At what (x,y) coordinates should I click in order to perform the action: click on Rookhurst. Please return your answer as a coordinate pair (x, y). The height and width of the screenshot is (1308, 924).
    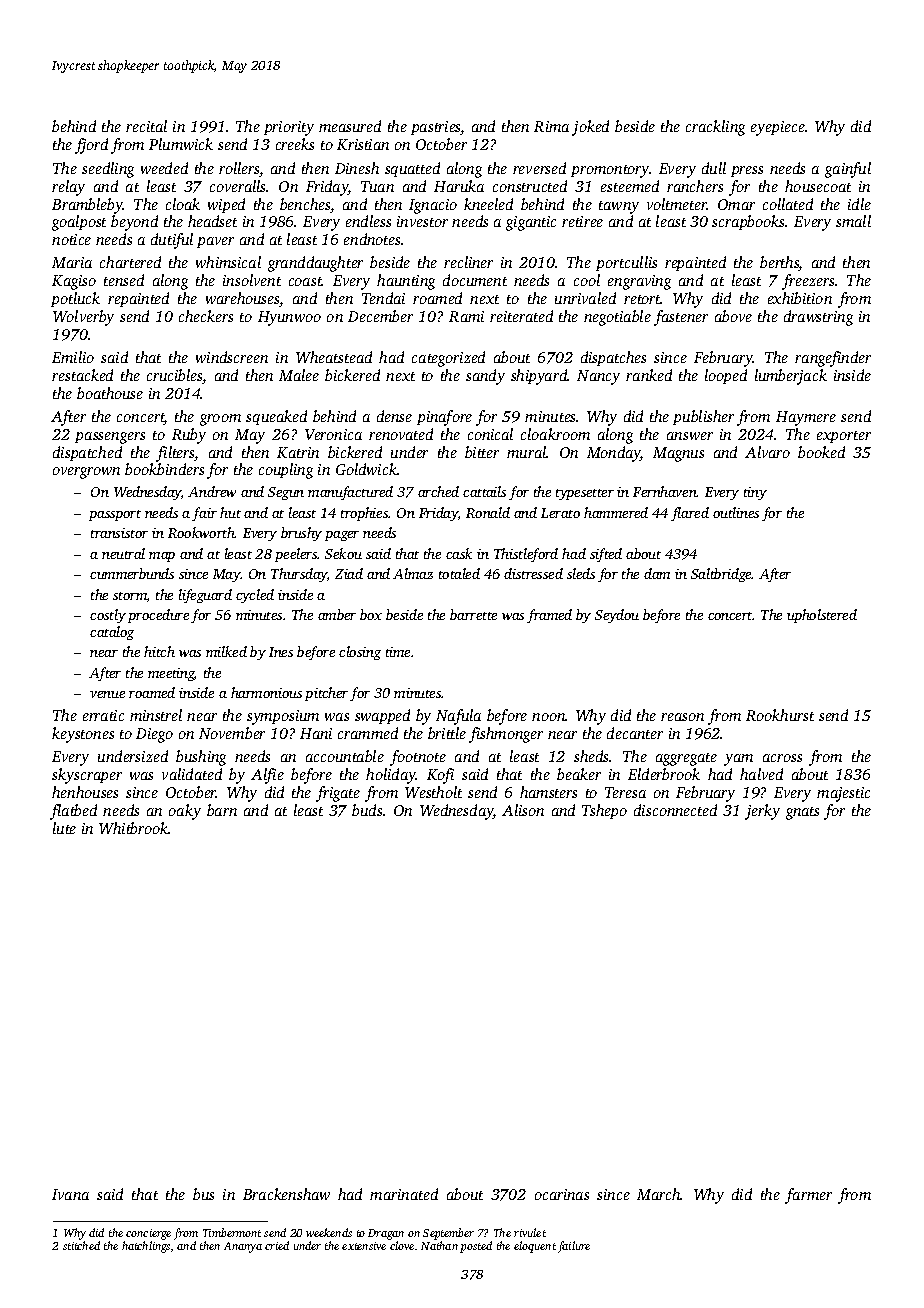
    Looking at the image, I should click on (780, 715).
